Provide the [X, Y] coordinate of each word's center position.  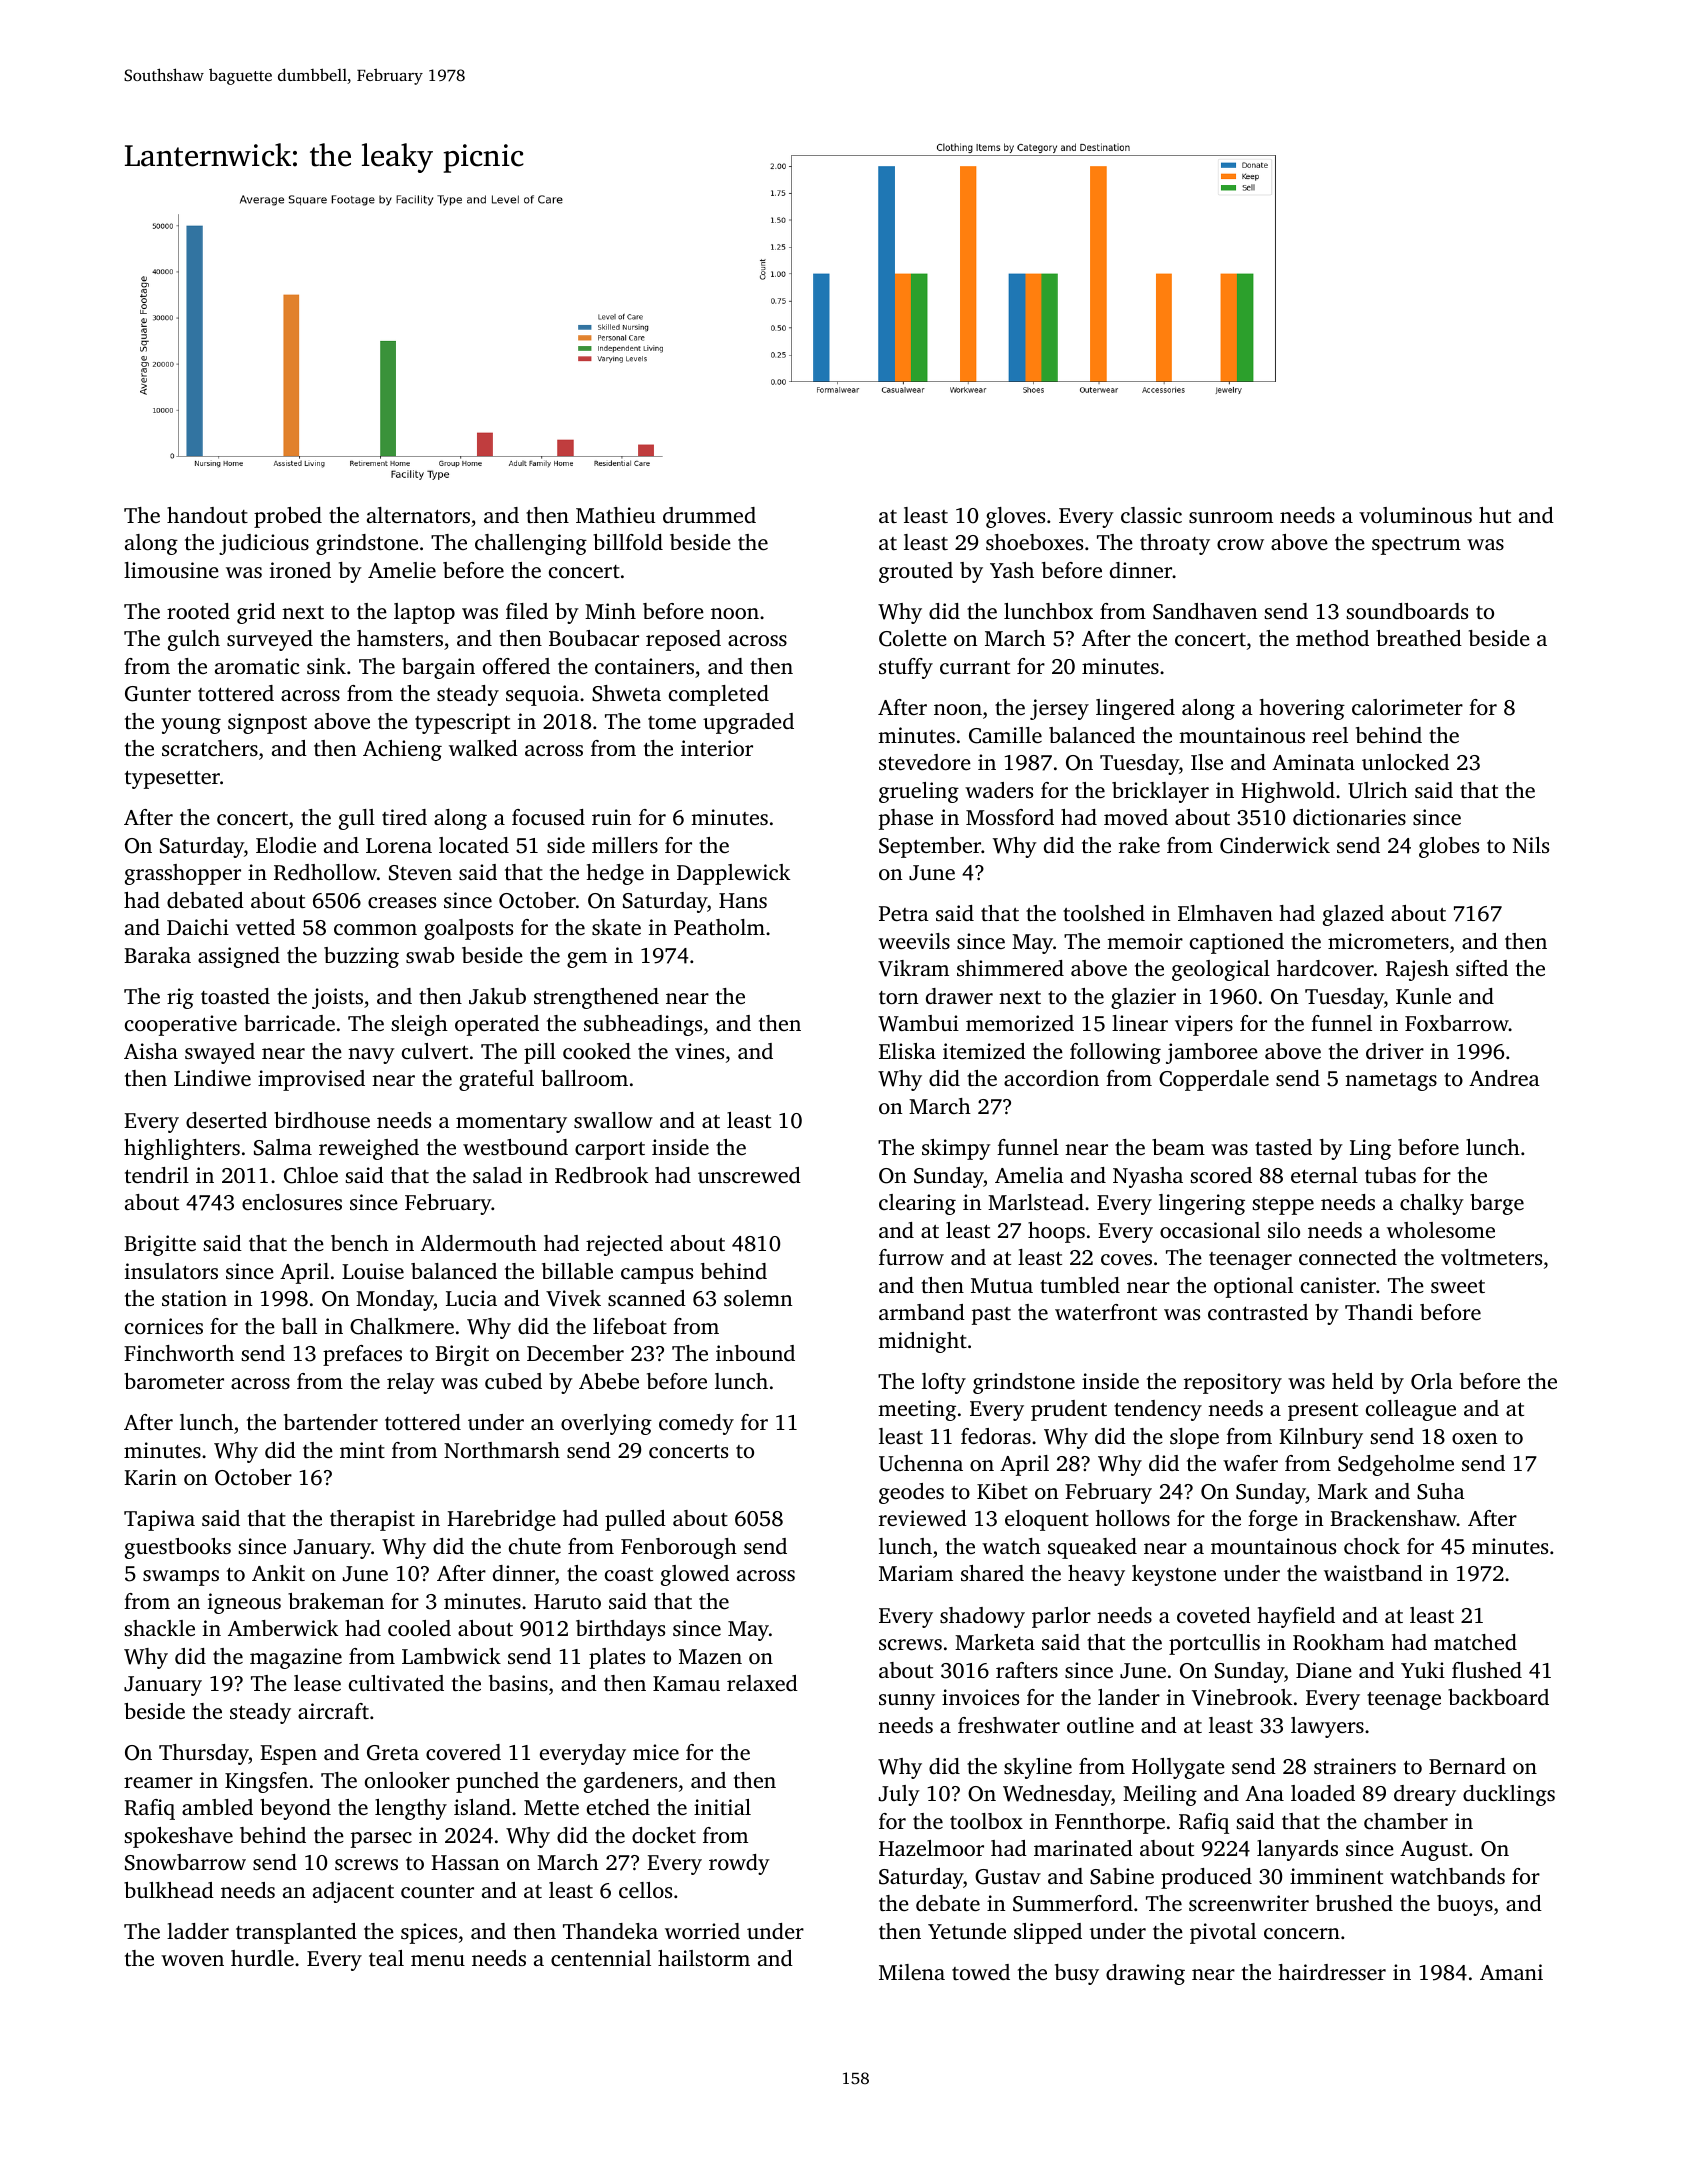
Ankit [278, 1573]
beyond [295, 1809]
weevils [914, 941]
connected [1348, 1257]
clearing [917, 1204]
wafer [1250, 1463]
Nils [1531, 845]
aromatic [257, 666]
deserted [226, 1120]
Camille [1005, 735]
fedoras [996, 1436]
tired [404, 817]
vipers [1204, 1025]
